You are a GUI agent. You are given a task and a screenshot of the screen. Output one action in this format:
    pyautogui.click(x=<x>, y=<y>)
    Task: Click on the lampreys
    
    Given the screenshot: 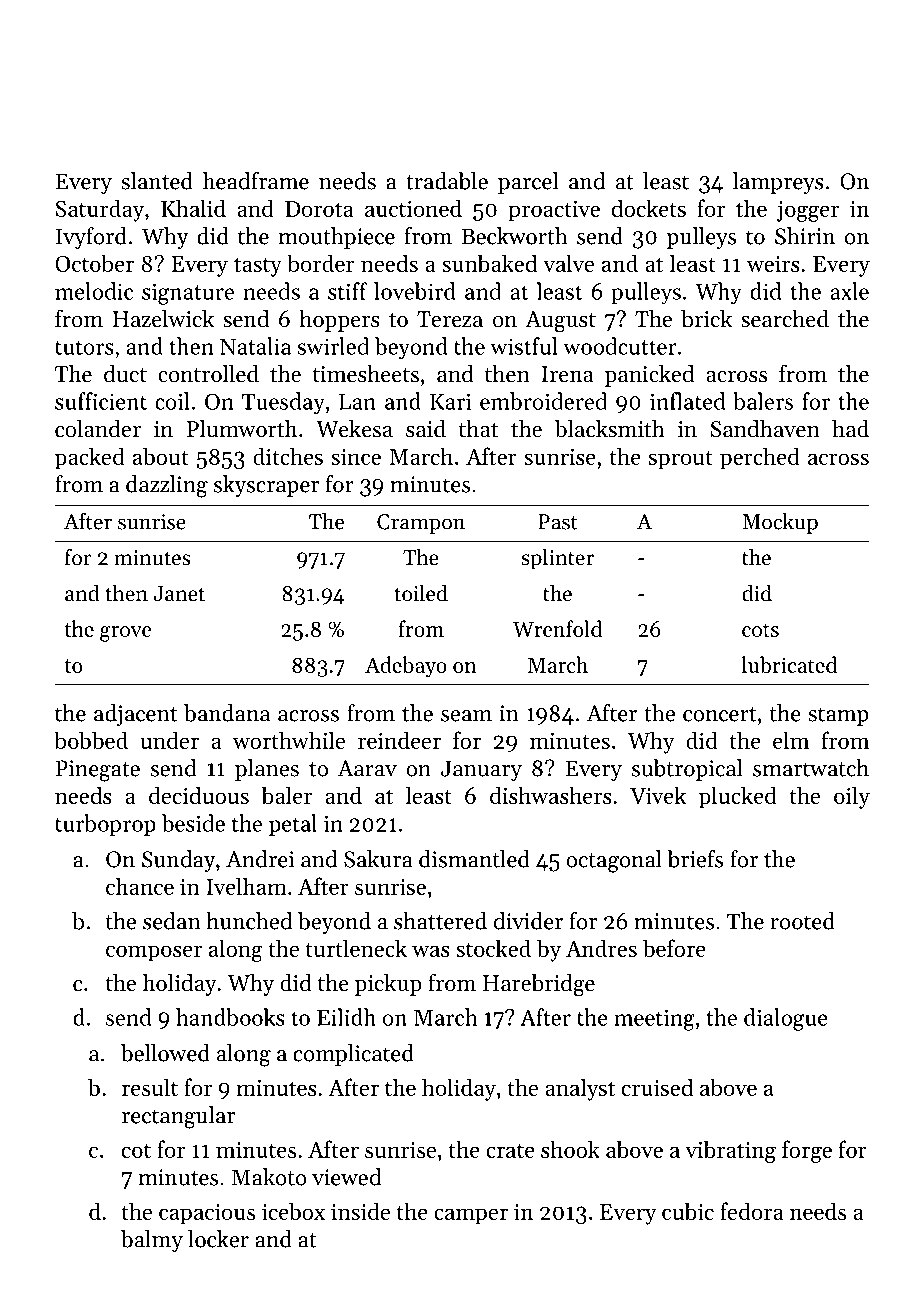 What is the action you would take?
    pyautogui.click(x=778, y=183)
